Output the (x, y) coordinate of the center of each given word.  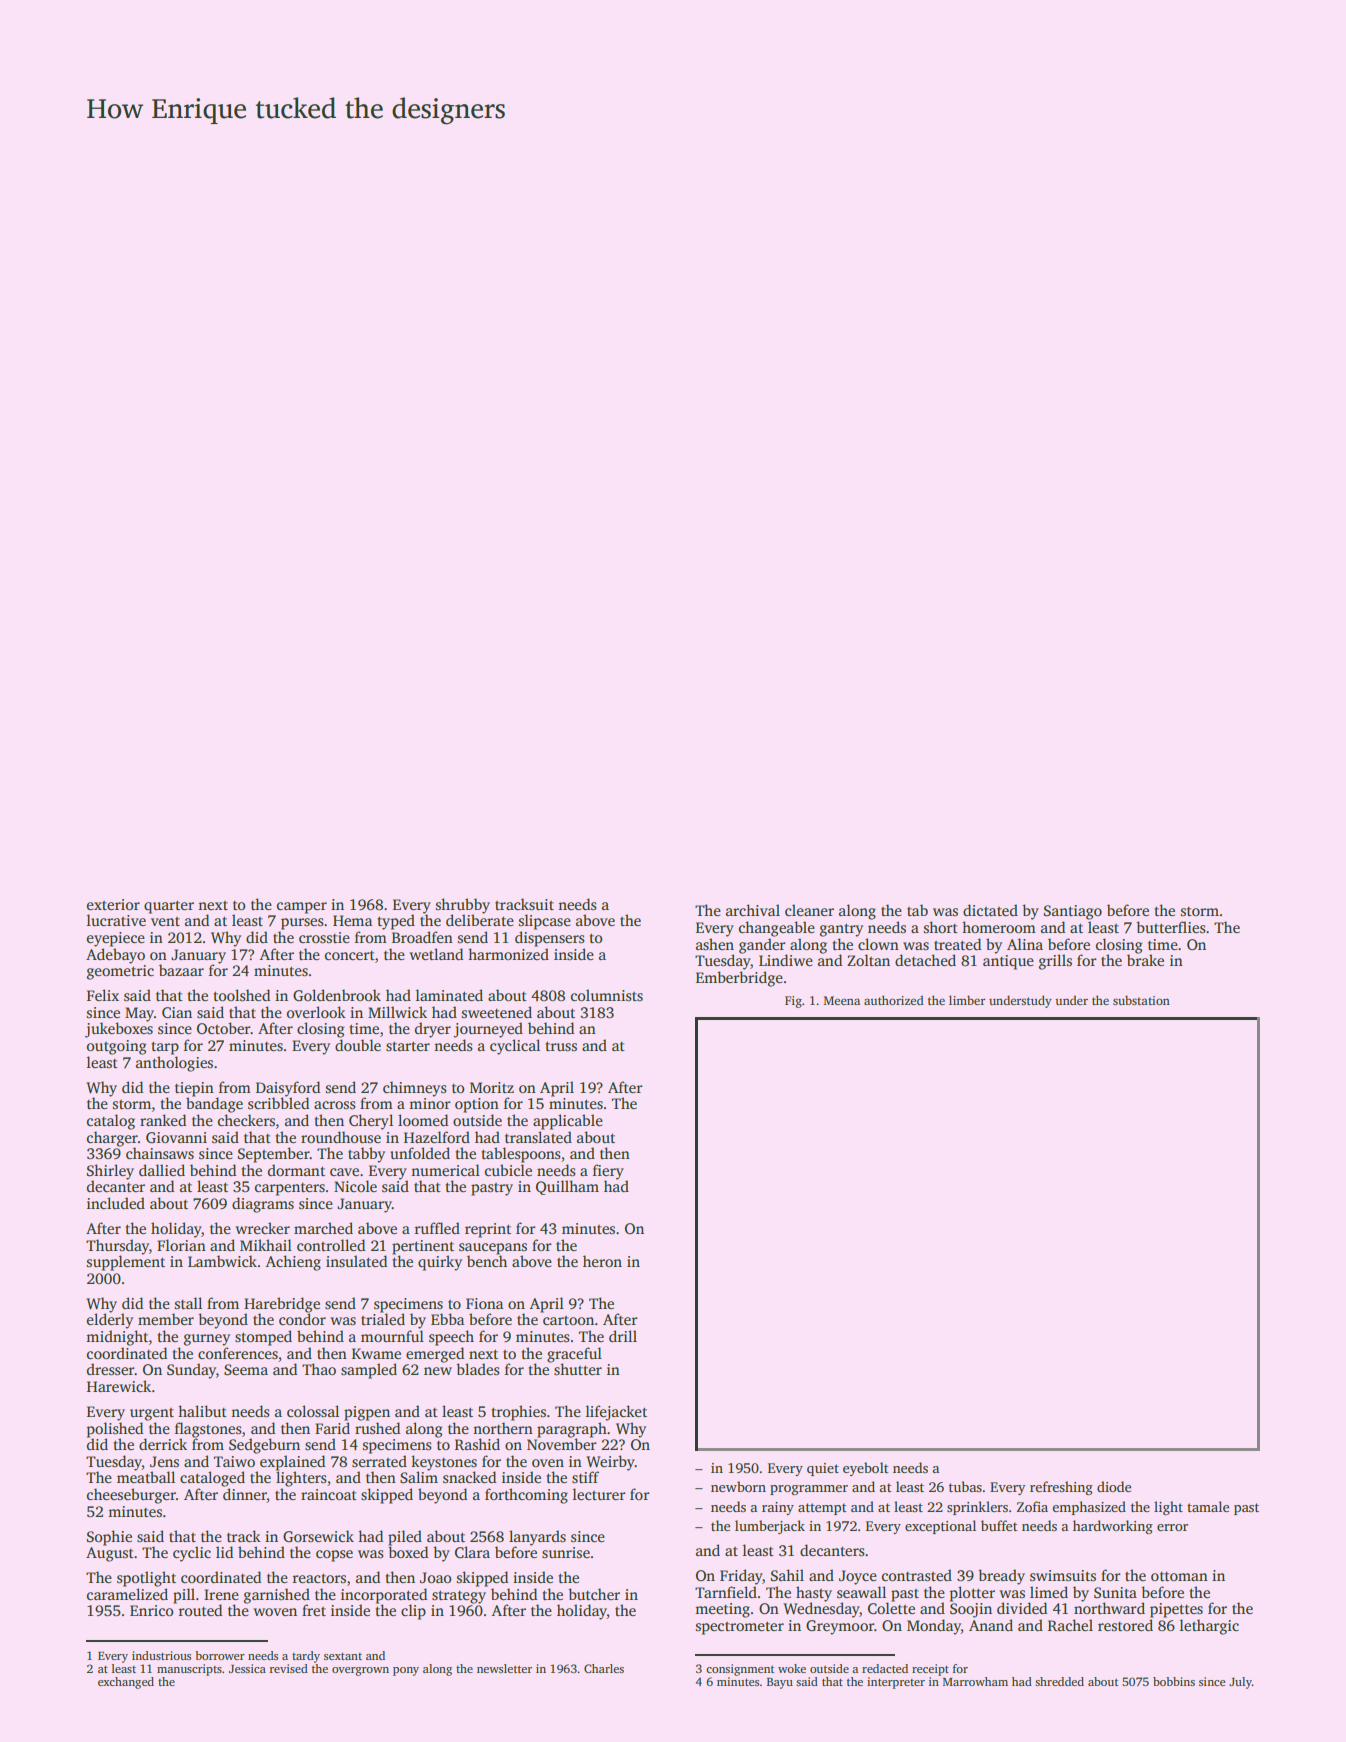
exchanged (126, 1683)
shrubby (463, 906)
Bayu (780, 1683)
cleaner (809, 910)
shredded (1059, 1681)
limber (967, 1000)
